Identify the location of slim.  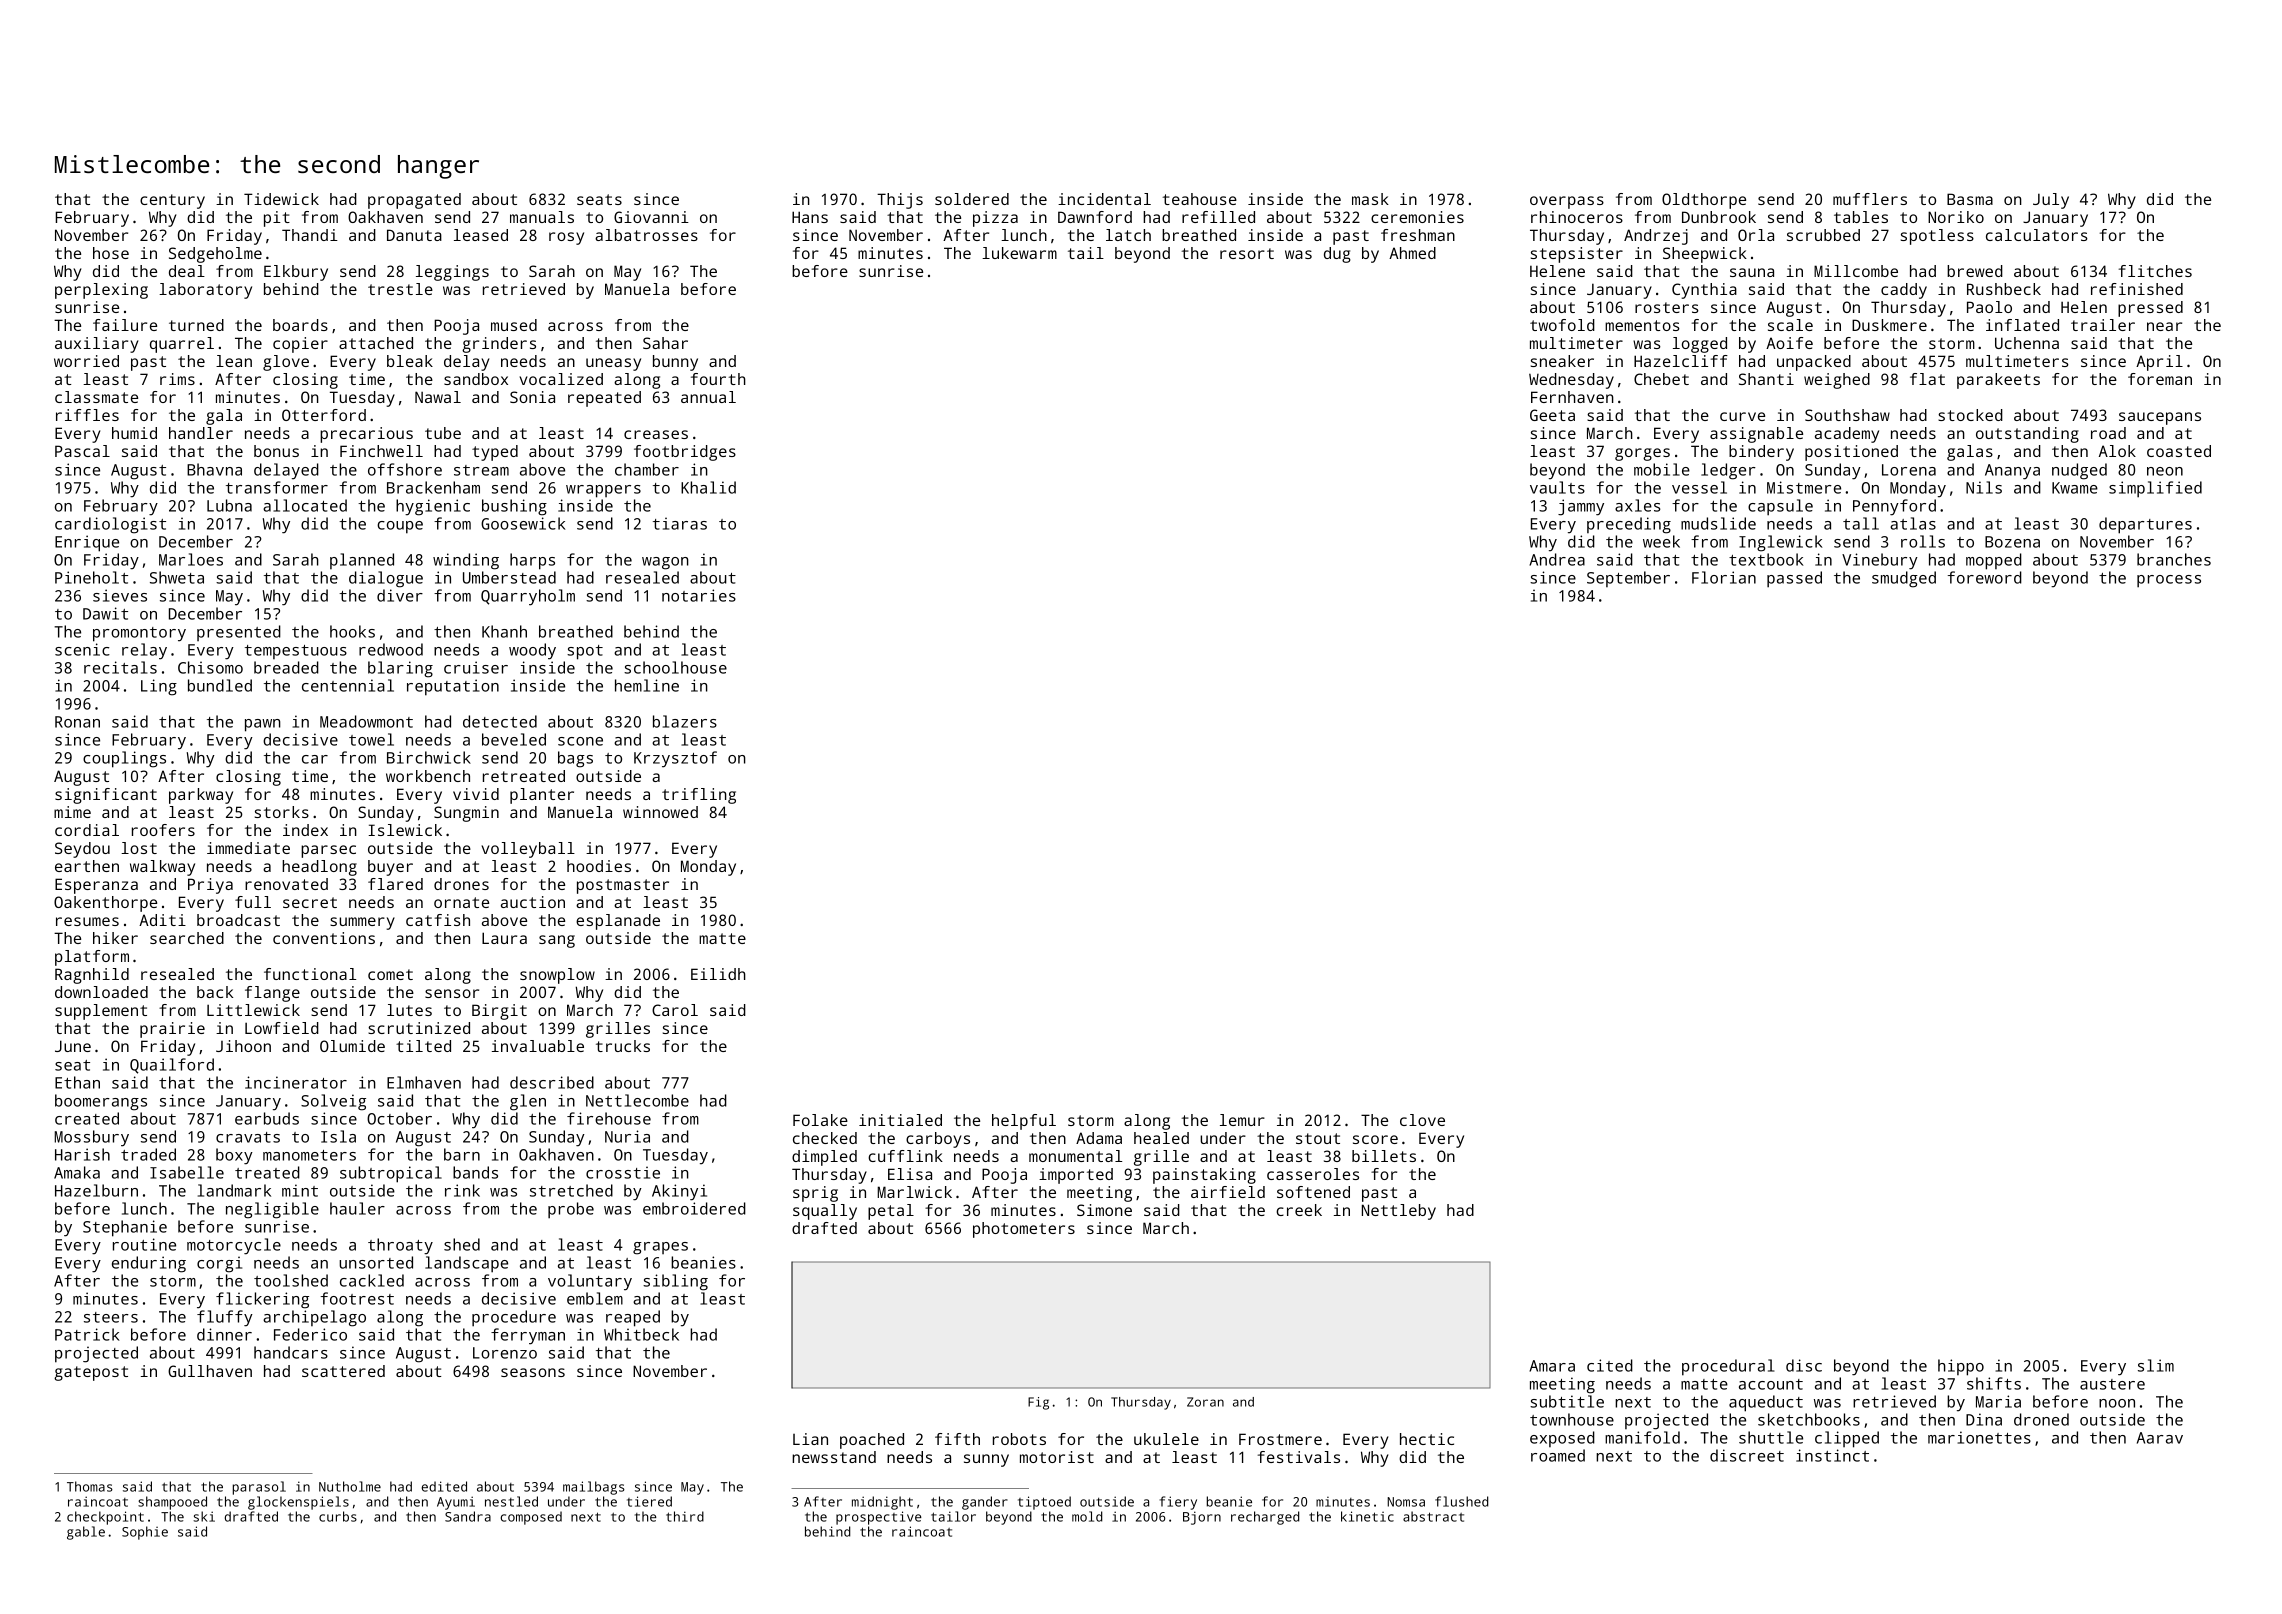
(2156, 1365).
